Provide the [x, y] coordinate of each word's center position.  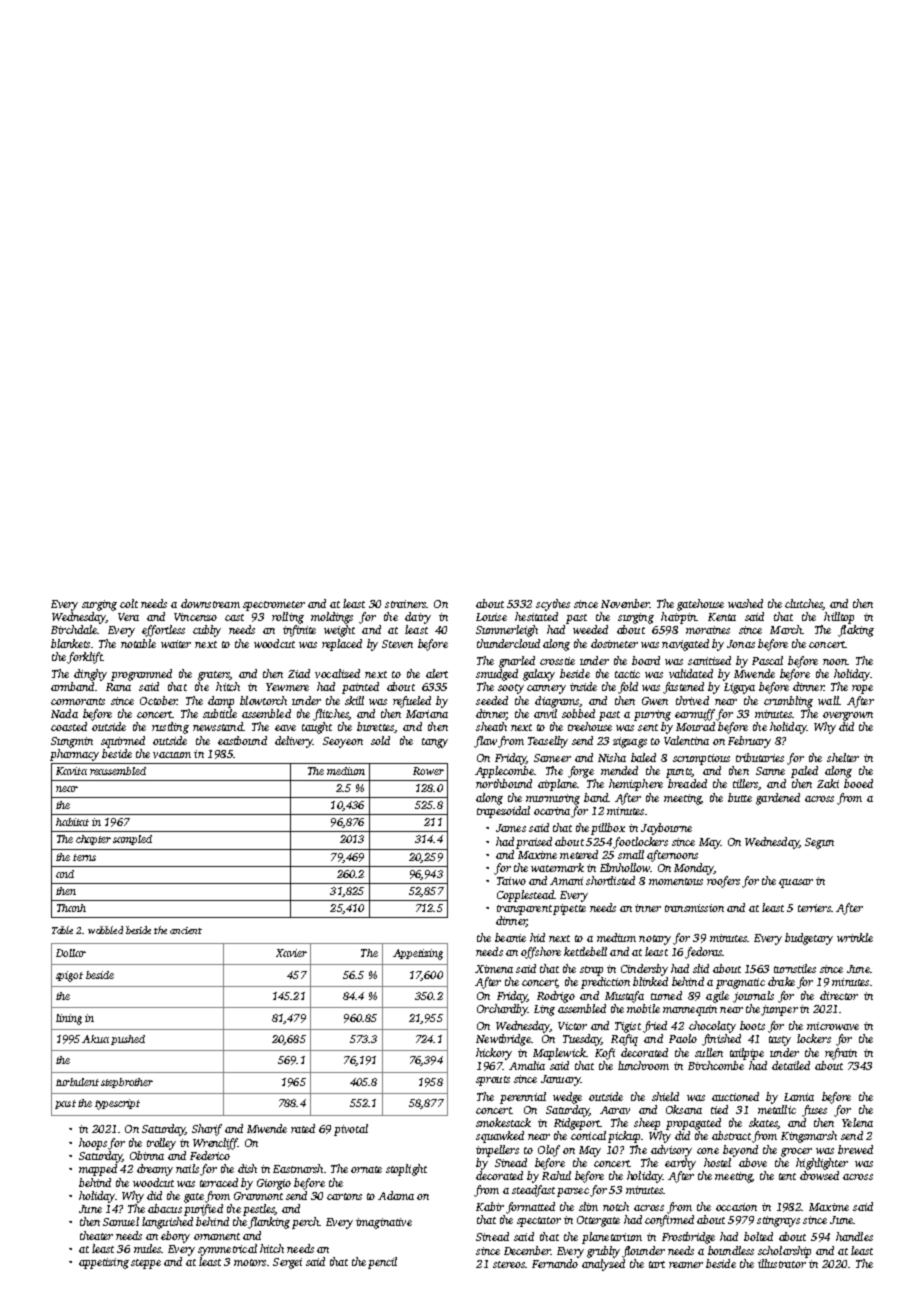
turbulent [77, 1082]
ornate [366, 1169]
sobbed [578, 713]
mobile [643, 1008]
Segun [819, 843]
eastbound [242, 740]
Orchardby [502, 1010]
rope [862, 689]
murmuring [553, 799]
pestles [259, 1210]
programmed [141, 675]
